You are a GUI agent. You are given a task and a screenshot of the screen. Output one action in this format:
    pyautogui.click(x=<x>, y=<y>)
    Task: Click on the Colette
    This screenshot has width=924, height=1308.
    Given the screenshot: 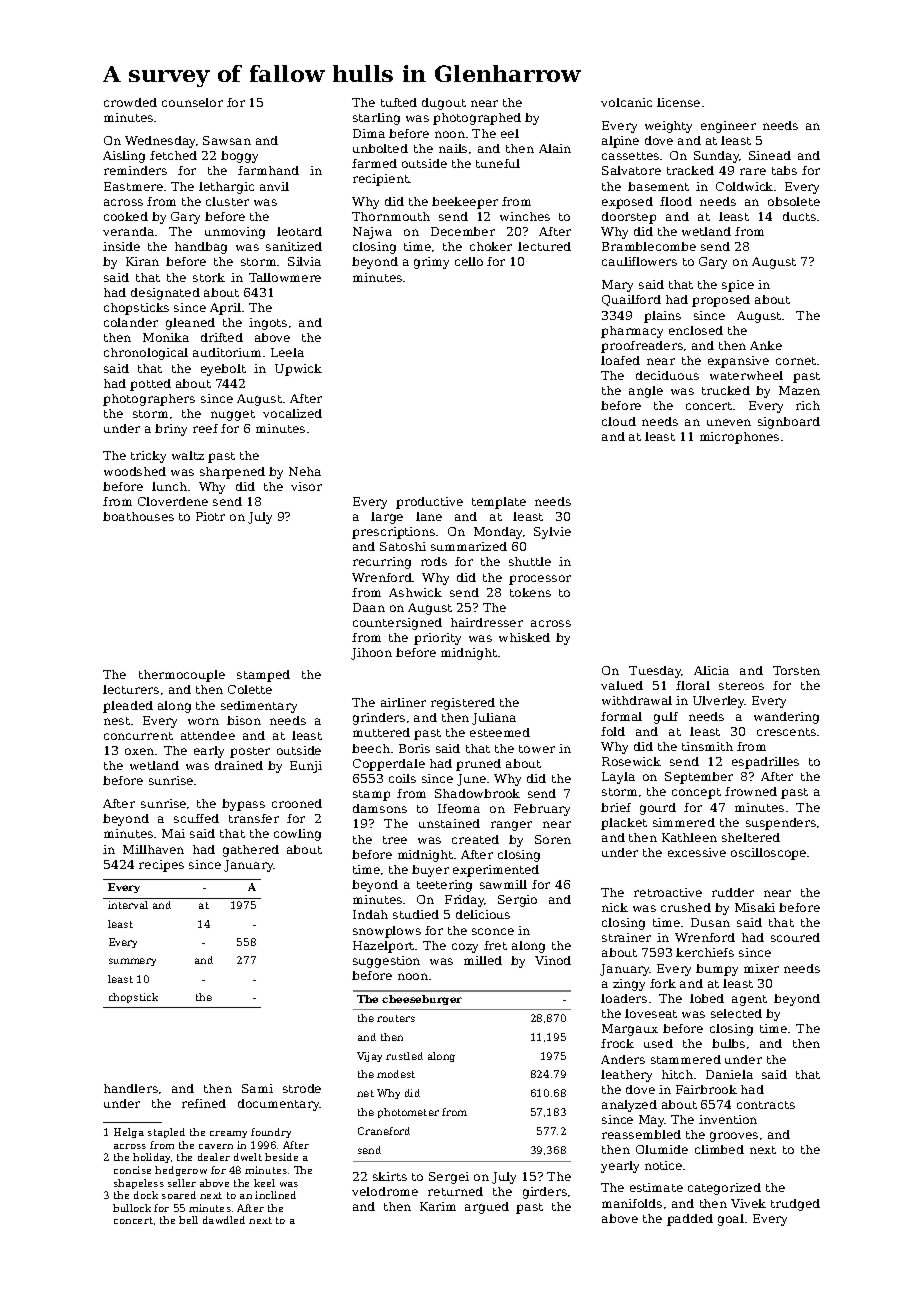 What is the action you would take?
    pyautogui.click(x=250, y=689)
